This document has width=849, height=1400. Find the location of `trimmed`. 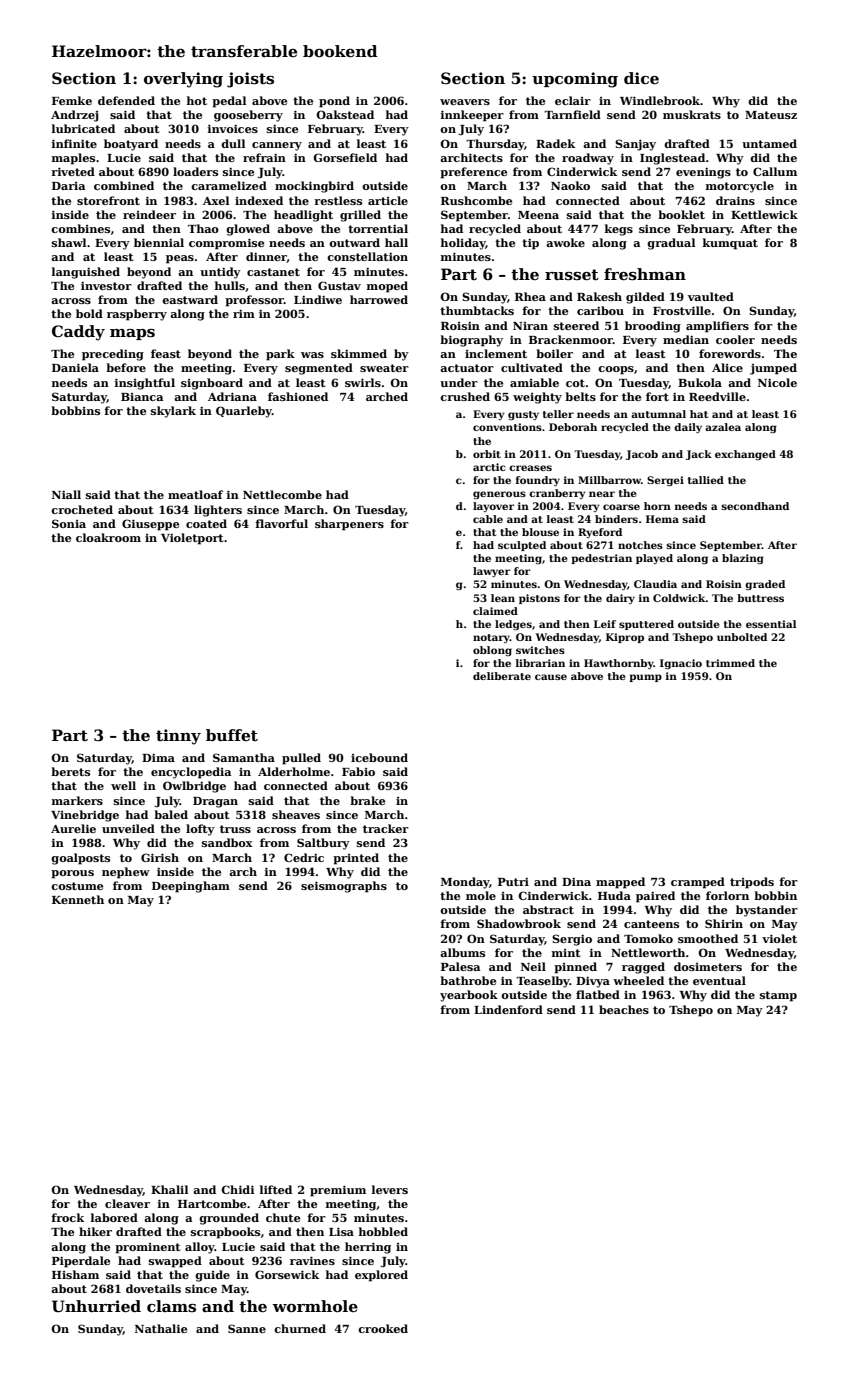

trimmed is located at coordinates (730, 663).
